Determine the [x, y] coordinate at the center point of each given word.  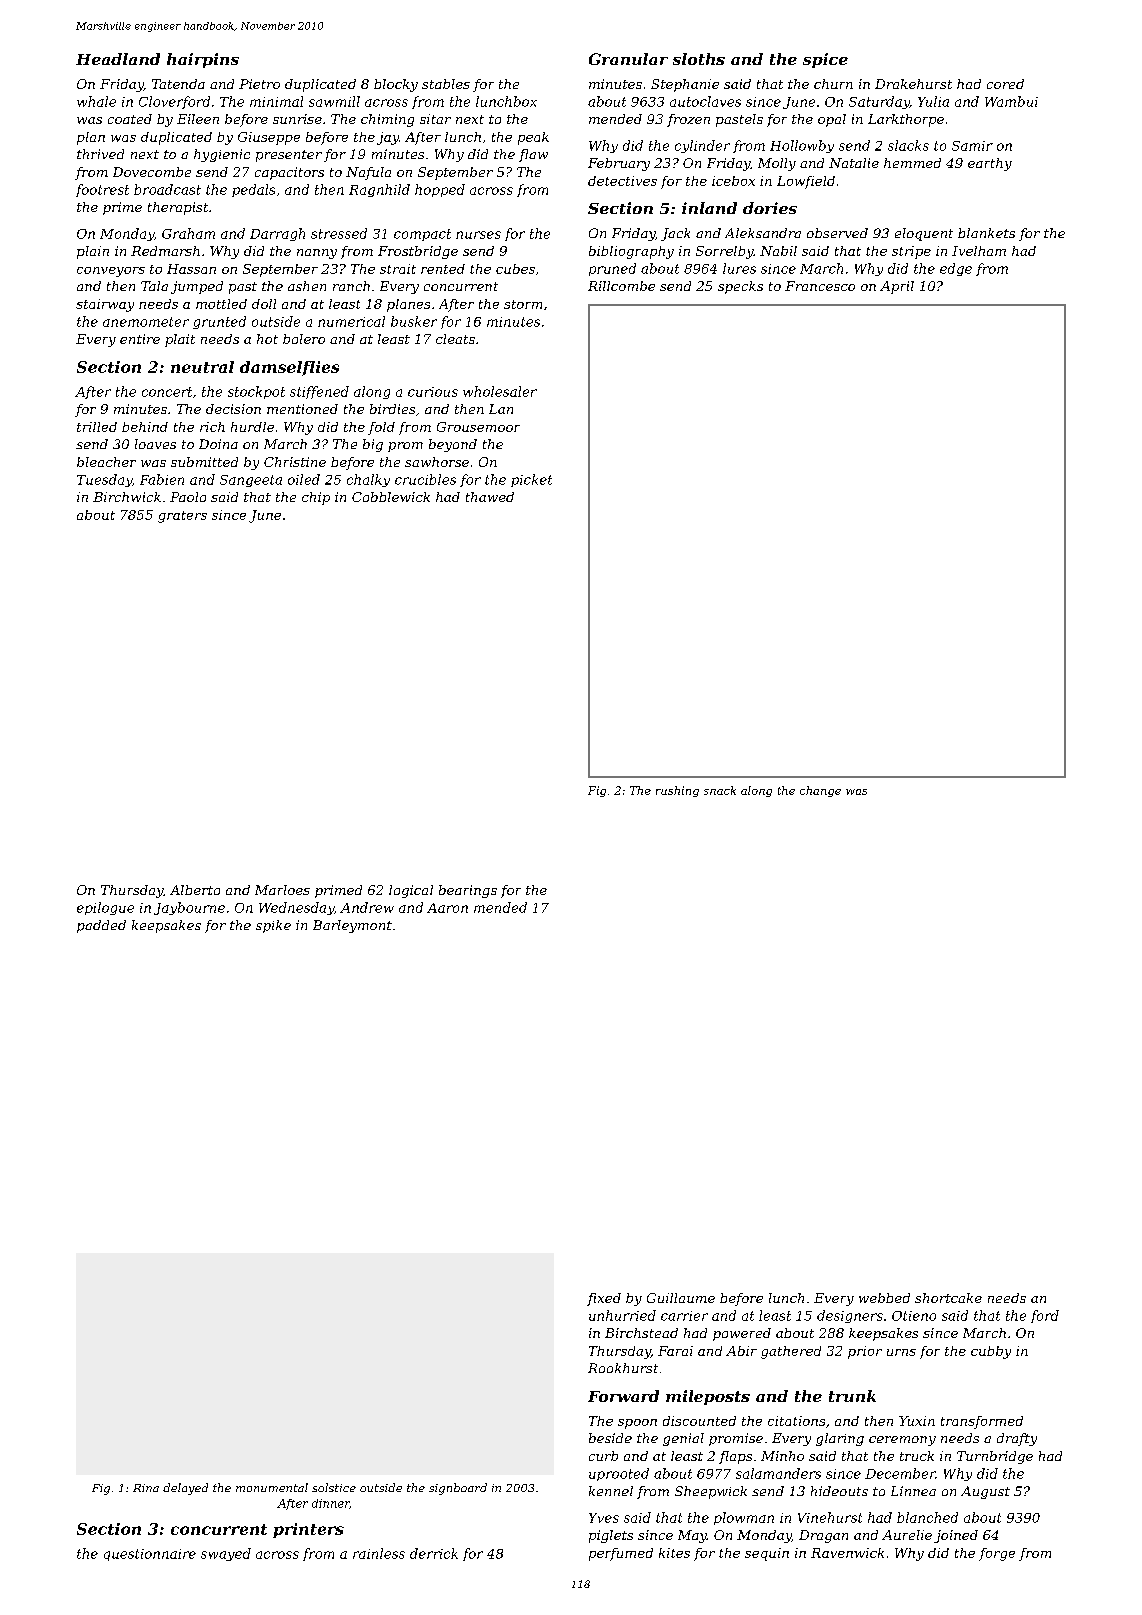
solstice [334, 1487]
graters [182, 517]
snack [720, 790]
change [820, 791]
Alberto [195, 890]
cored [1005, 84]
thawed [490, 497]
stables [446, 84]
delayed [185, 1489]
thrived [100, 154]
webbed [884, 1298]
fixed [604, 1299]
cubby [991, 1352]
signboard [458, 1489]
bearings [468, 891]
